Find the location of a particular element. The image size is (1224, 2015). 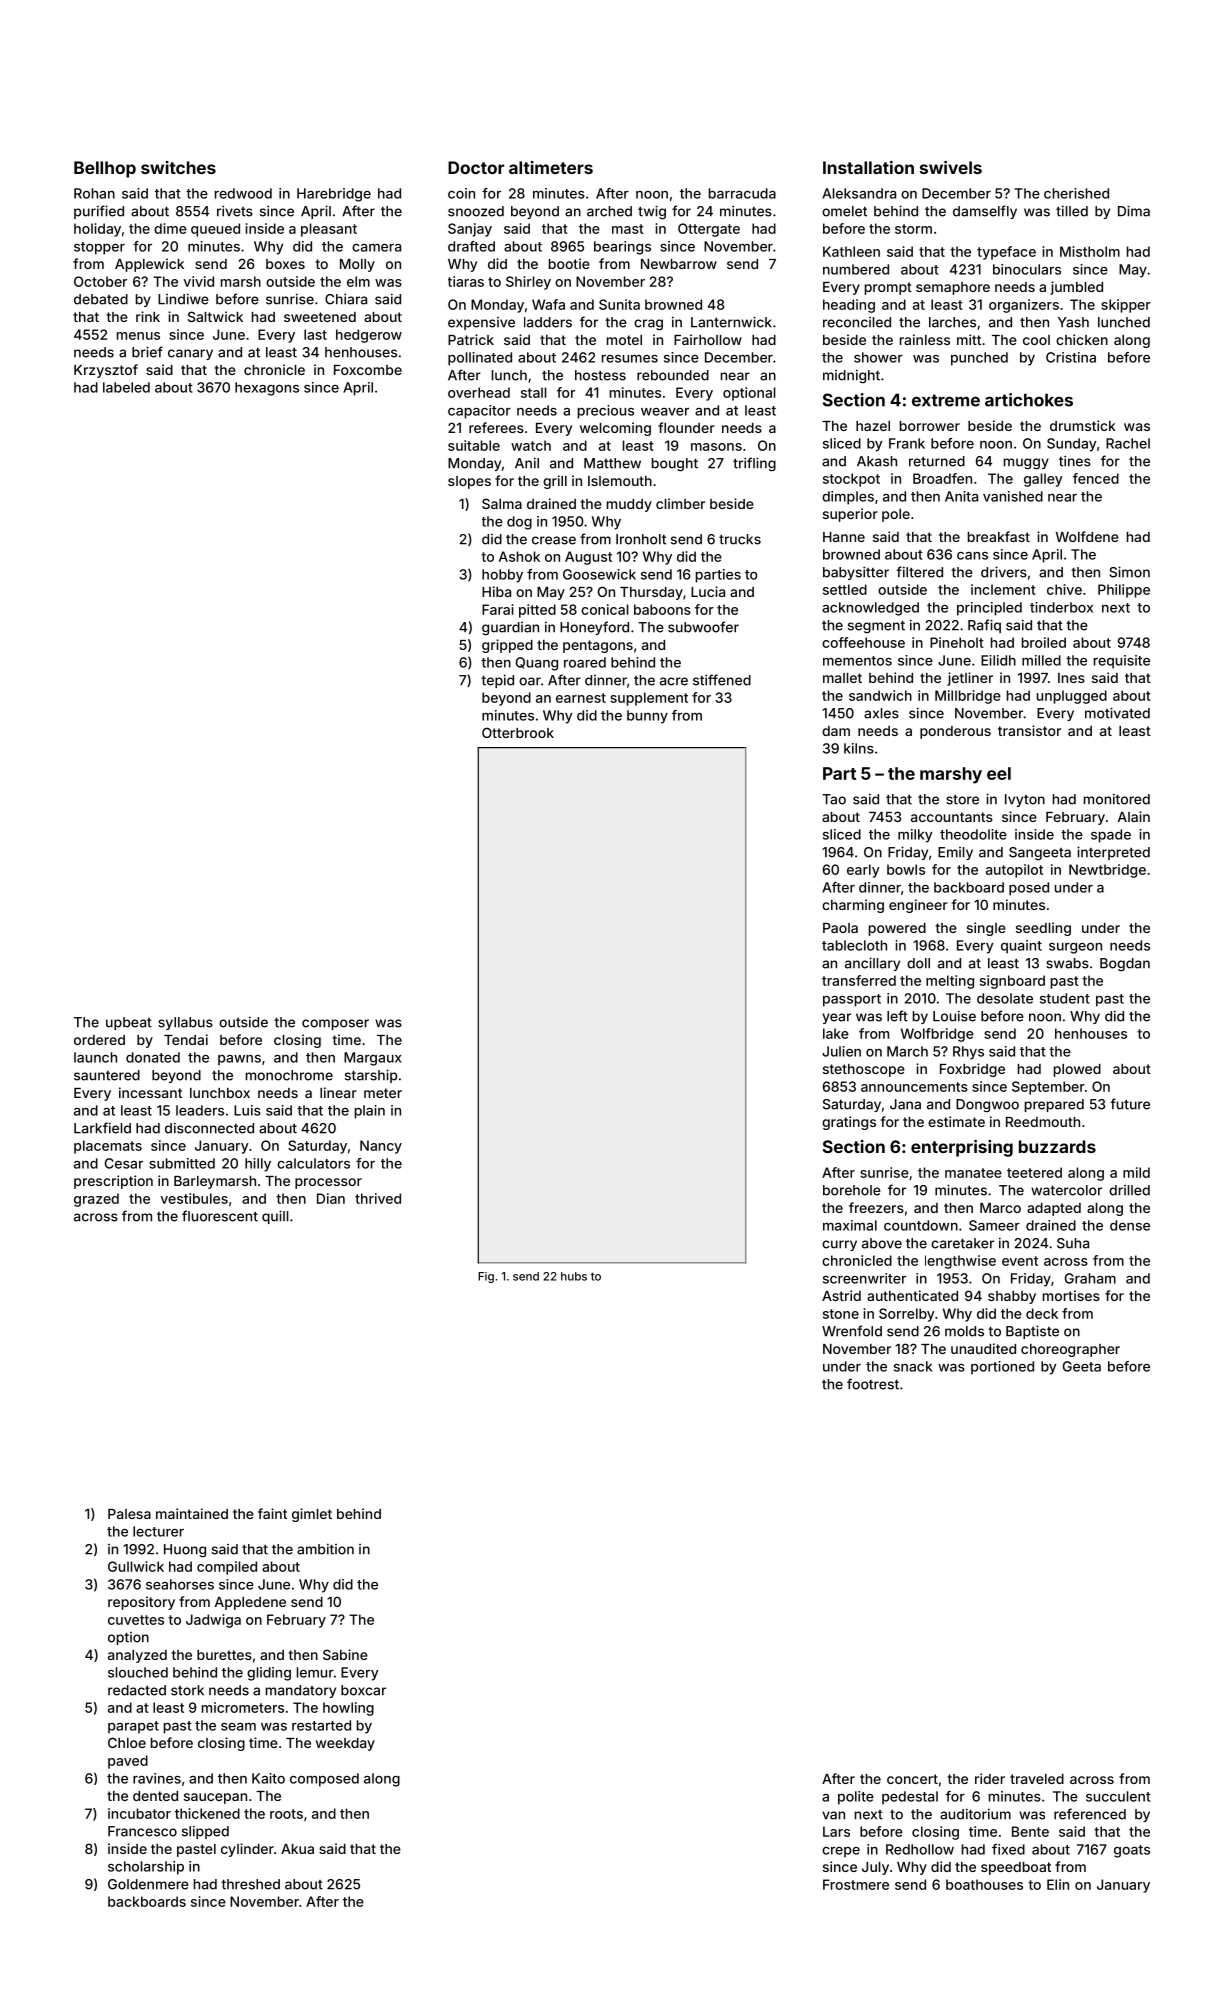

signboard is located at coordinates (1012, 982).
